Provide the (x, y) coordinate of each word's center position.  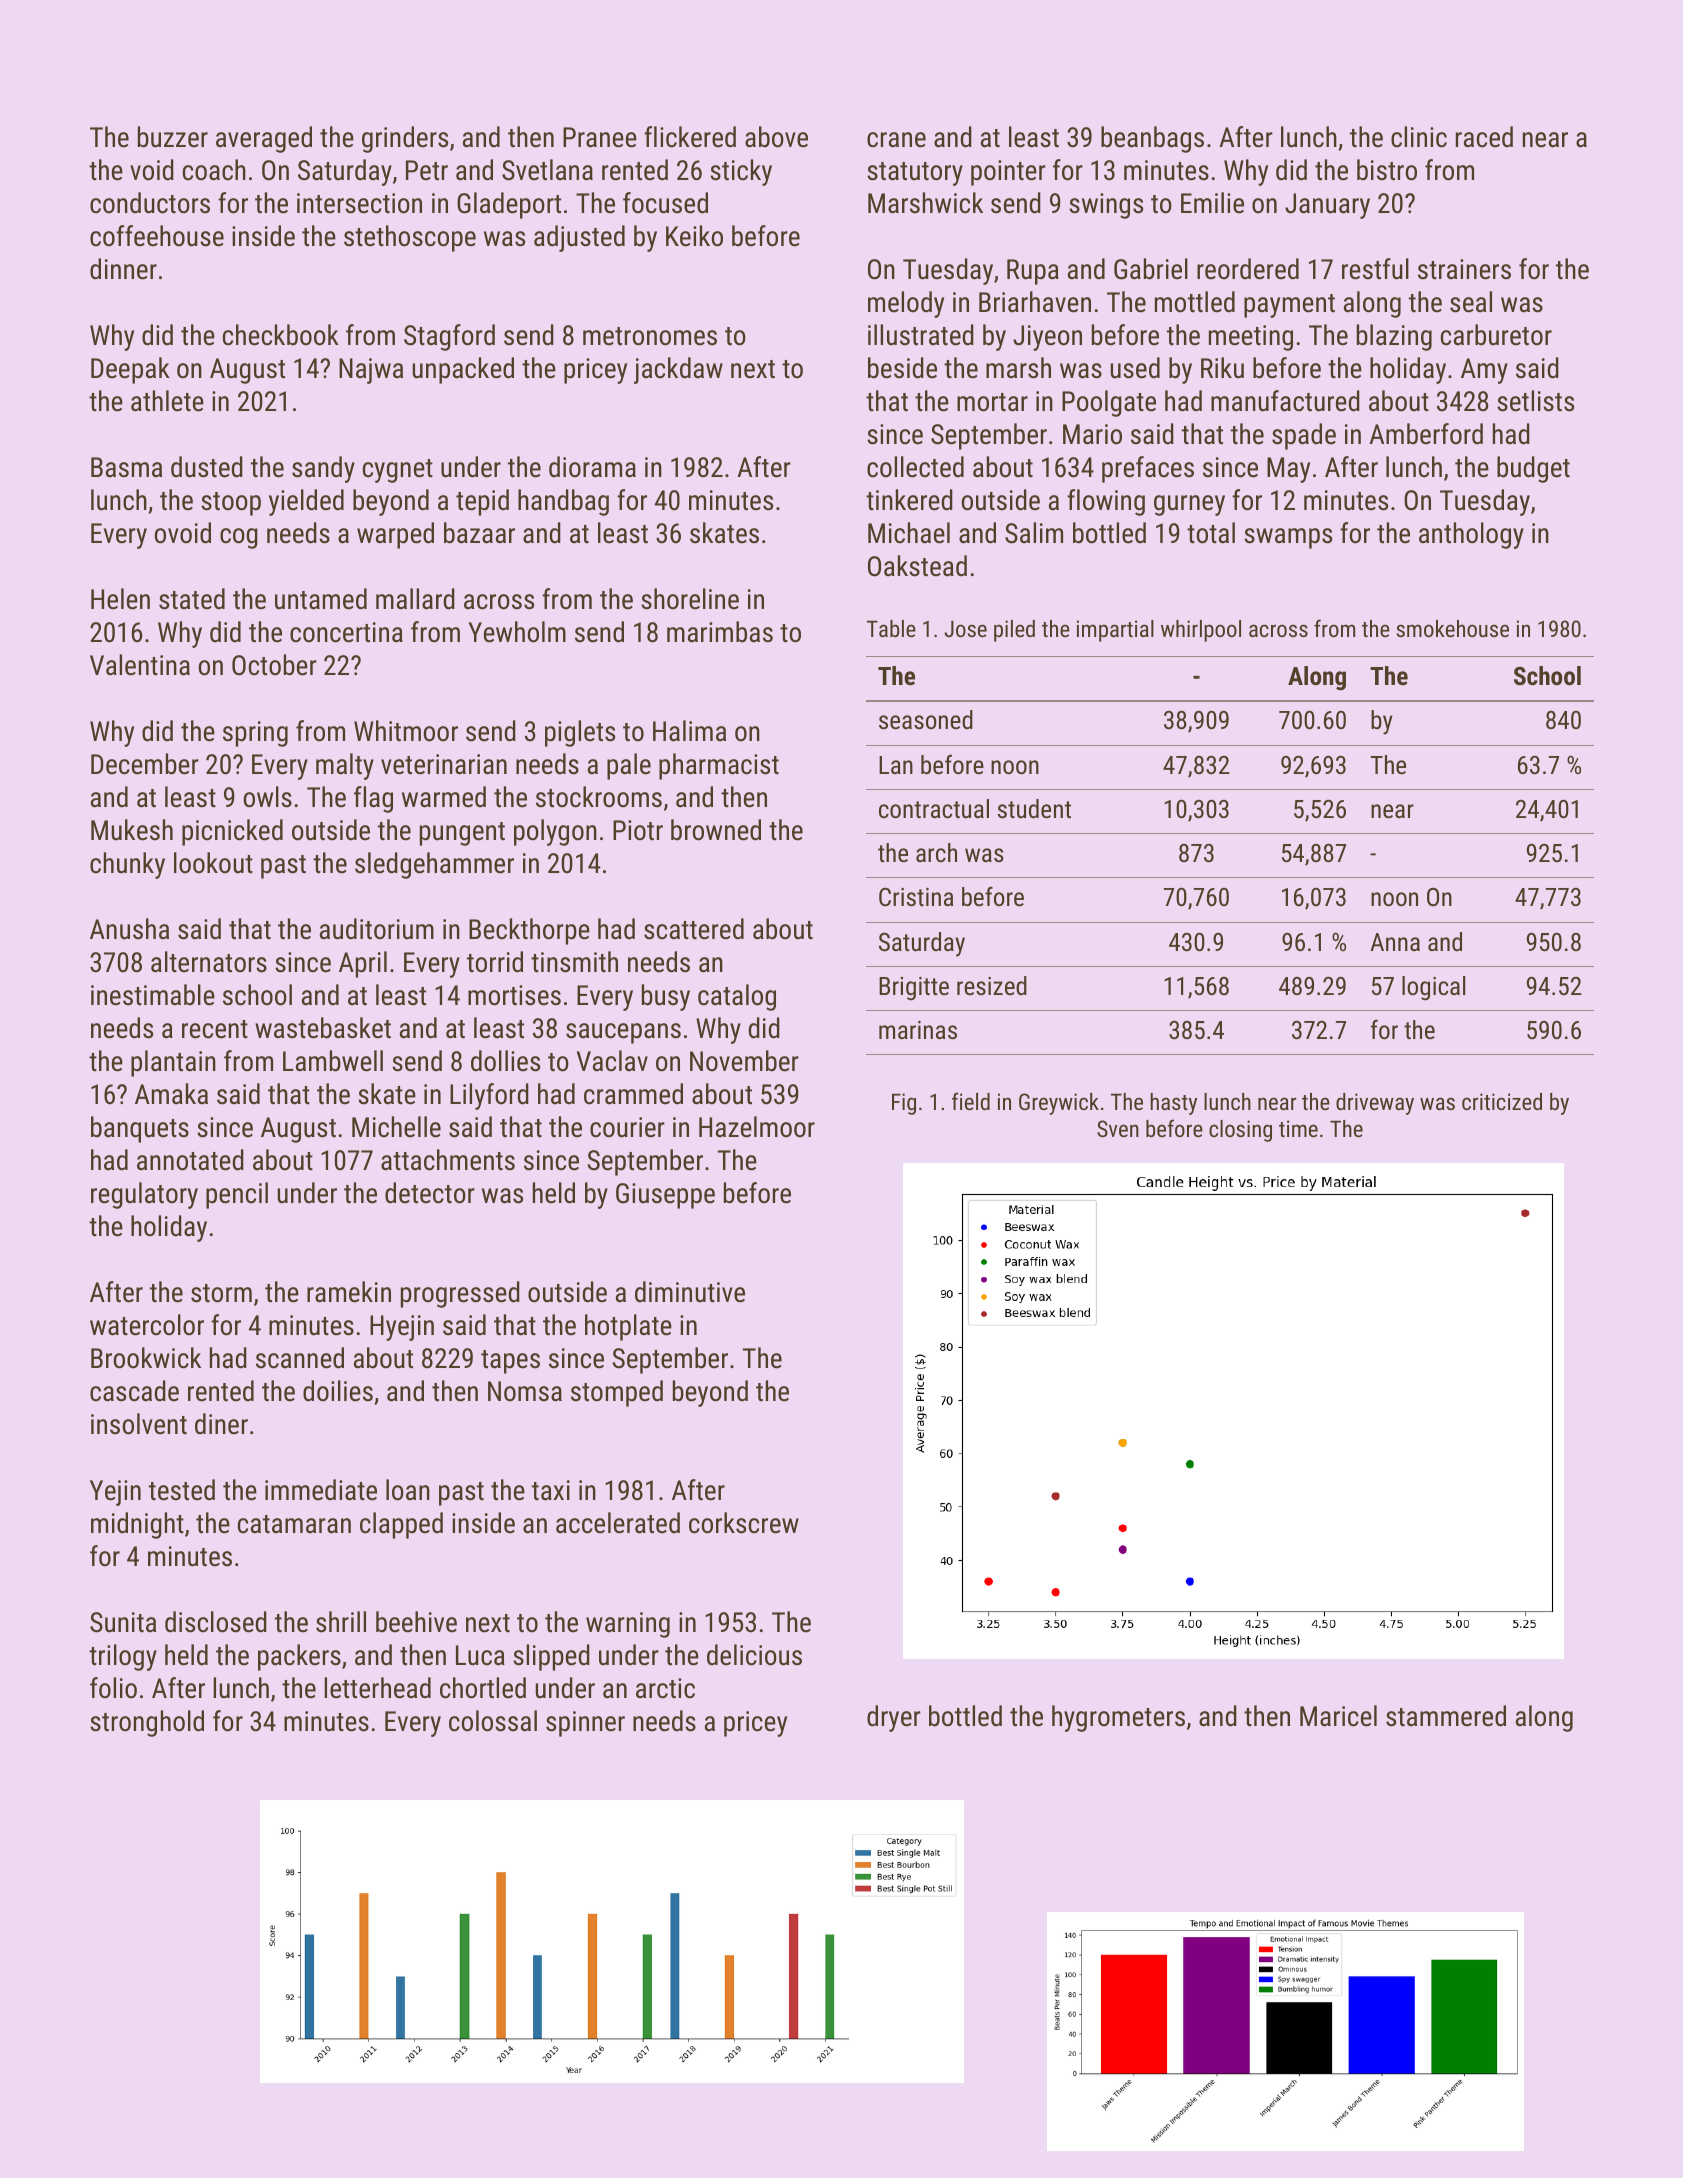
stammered (1446, 1716)
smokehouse (1453, 628)
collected (915, 467)
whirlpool (1201, 631)
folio (113, 1688)
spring (255, 734)
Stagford (449, 337)
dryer (894, 1718)
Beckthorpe (529, 931)
